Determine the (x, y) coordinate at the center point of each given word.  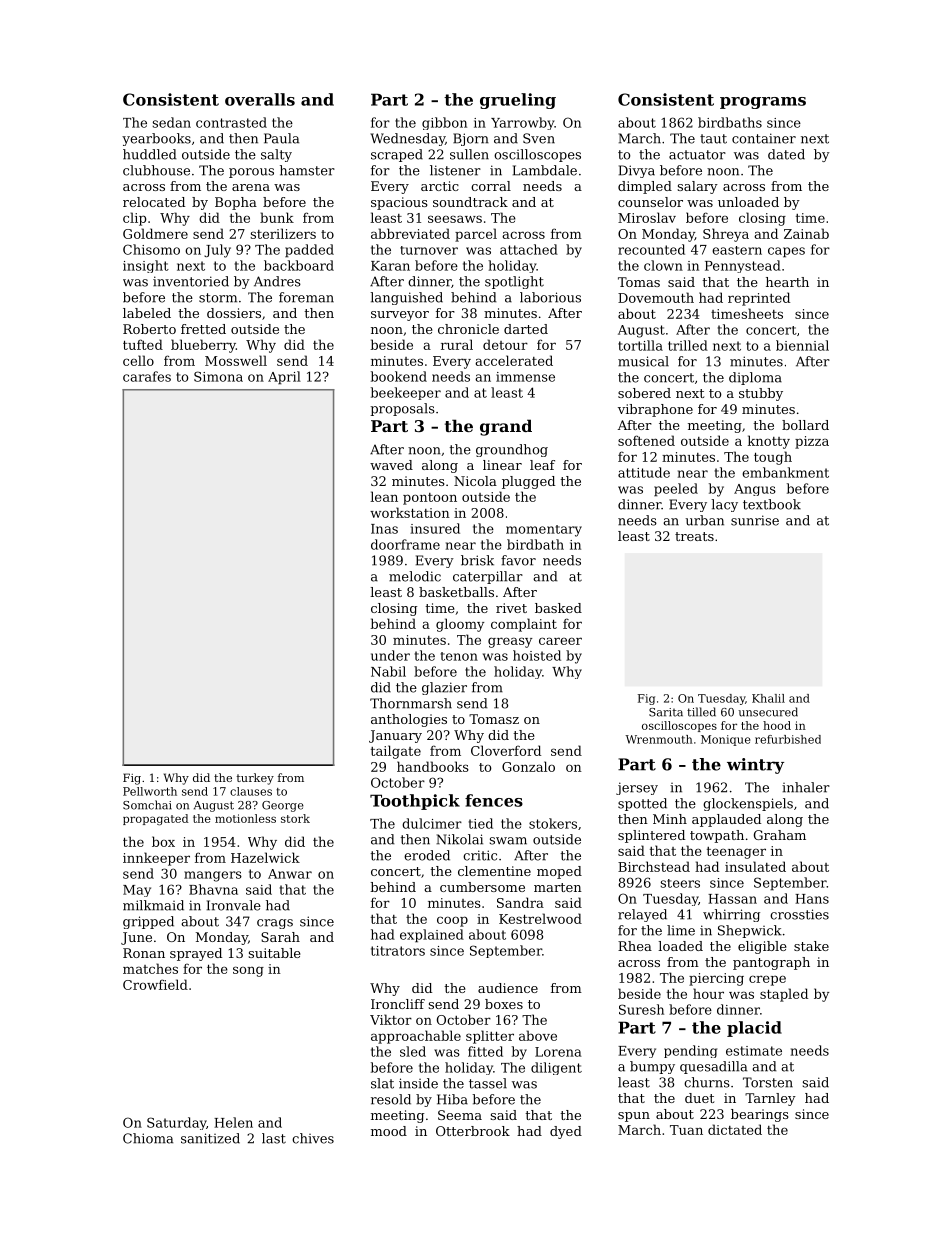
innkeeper (156, 859)
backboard (299, 265)
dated (786, 154)
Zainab (806, 233)
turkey (255, 779)
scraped (397, 155)
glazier (444, 688)
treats (694, 536)
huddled (150, 154)
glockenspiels (748, 804)
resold (391, 1099)
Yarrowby (522, 123)
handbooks (433, 766)
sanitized (210, 1138)
